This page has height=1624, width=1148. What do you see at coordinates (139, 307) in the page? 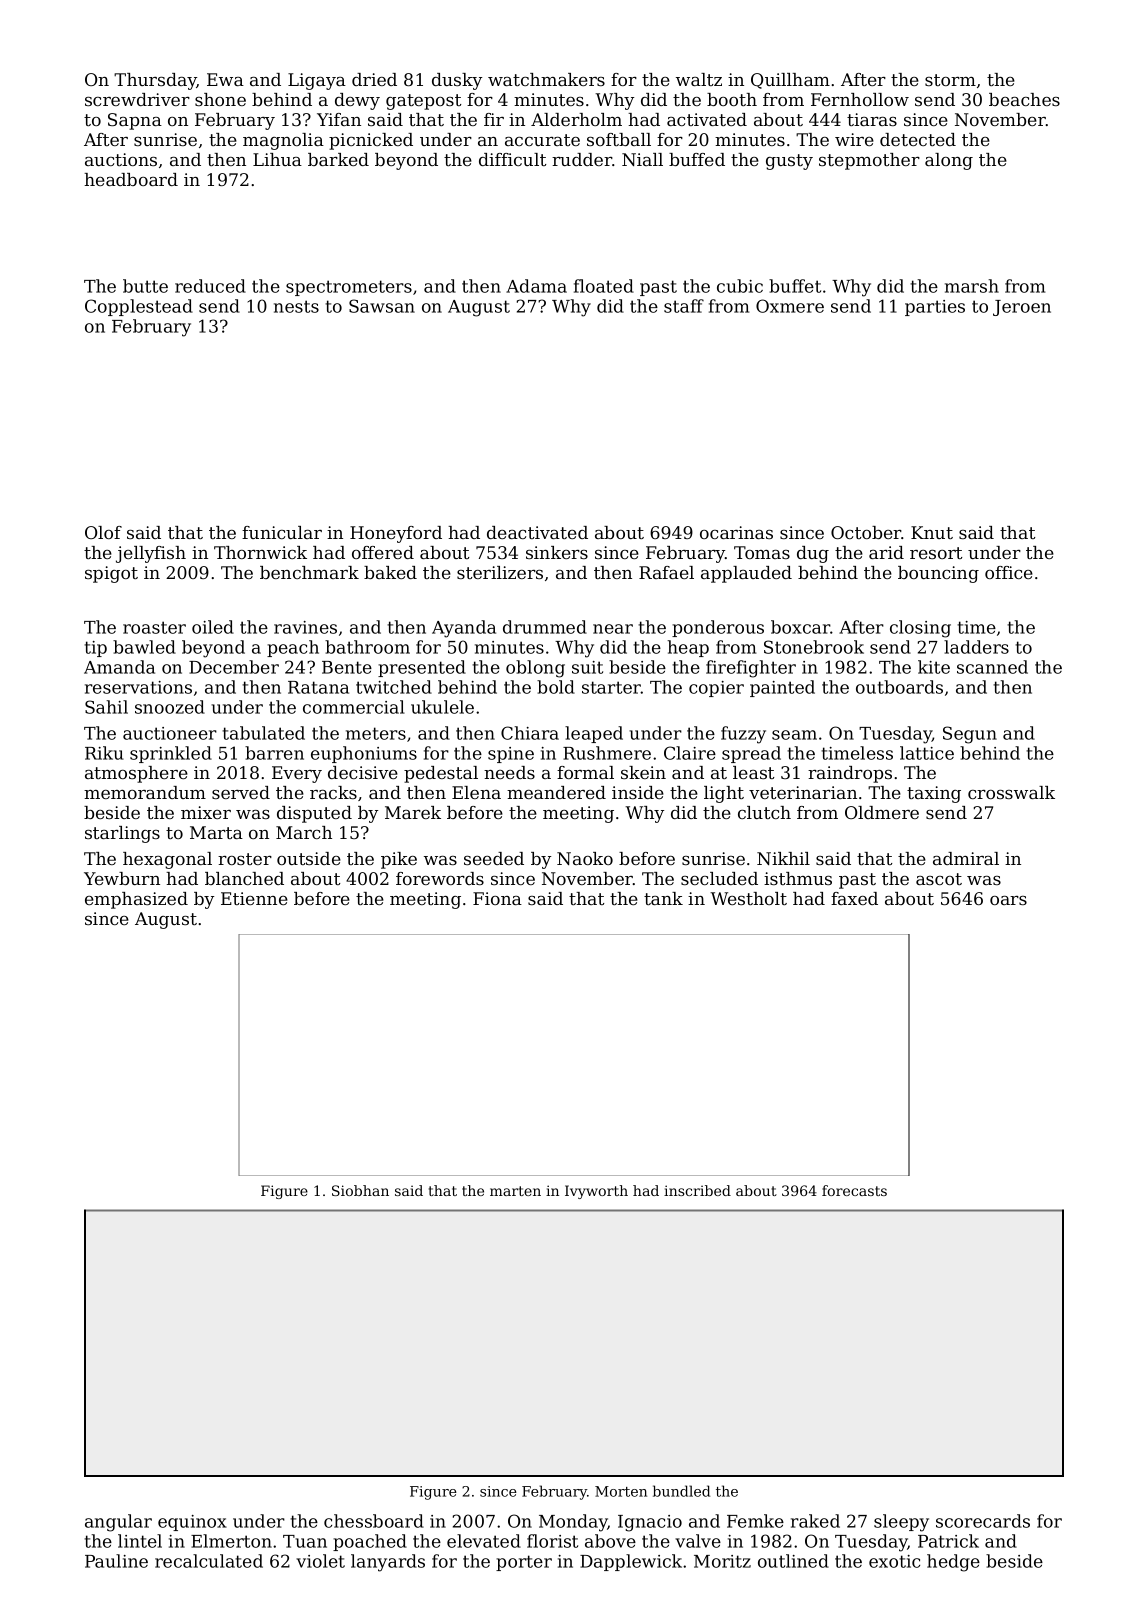
I see `Copplestead` at bounding box center [139, 307].
